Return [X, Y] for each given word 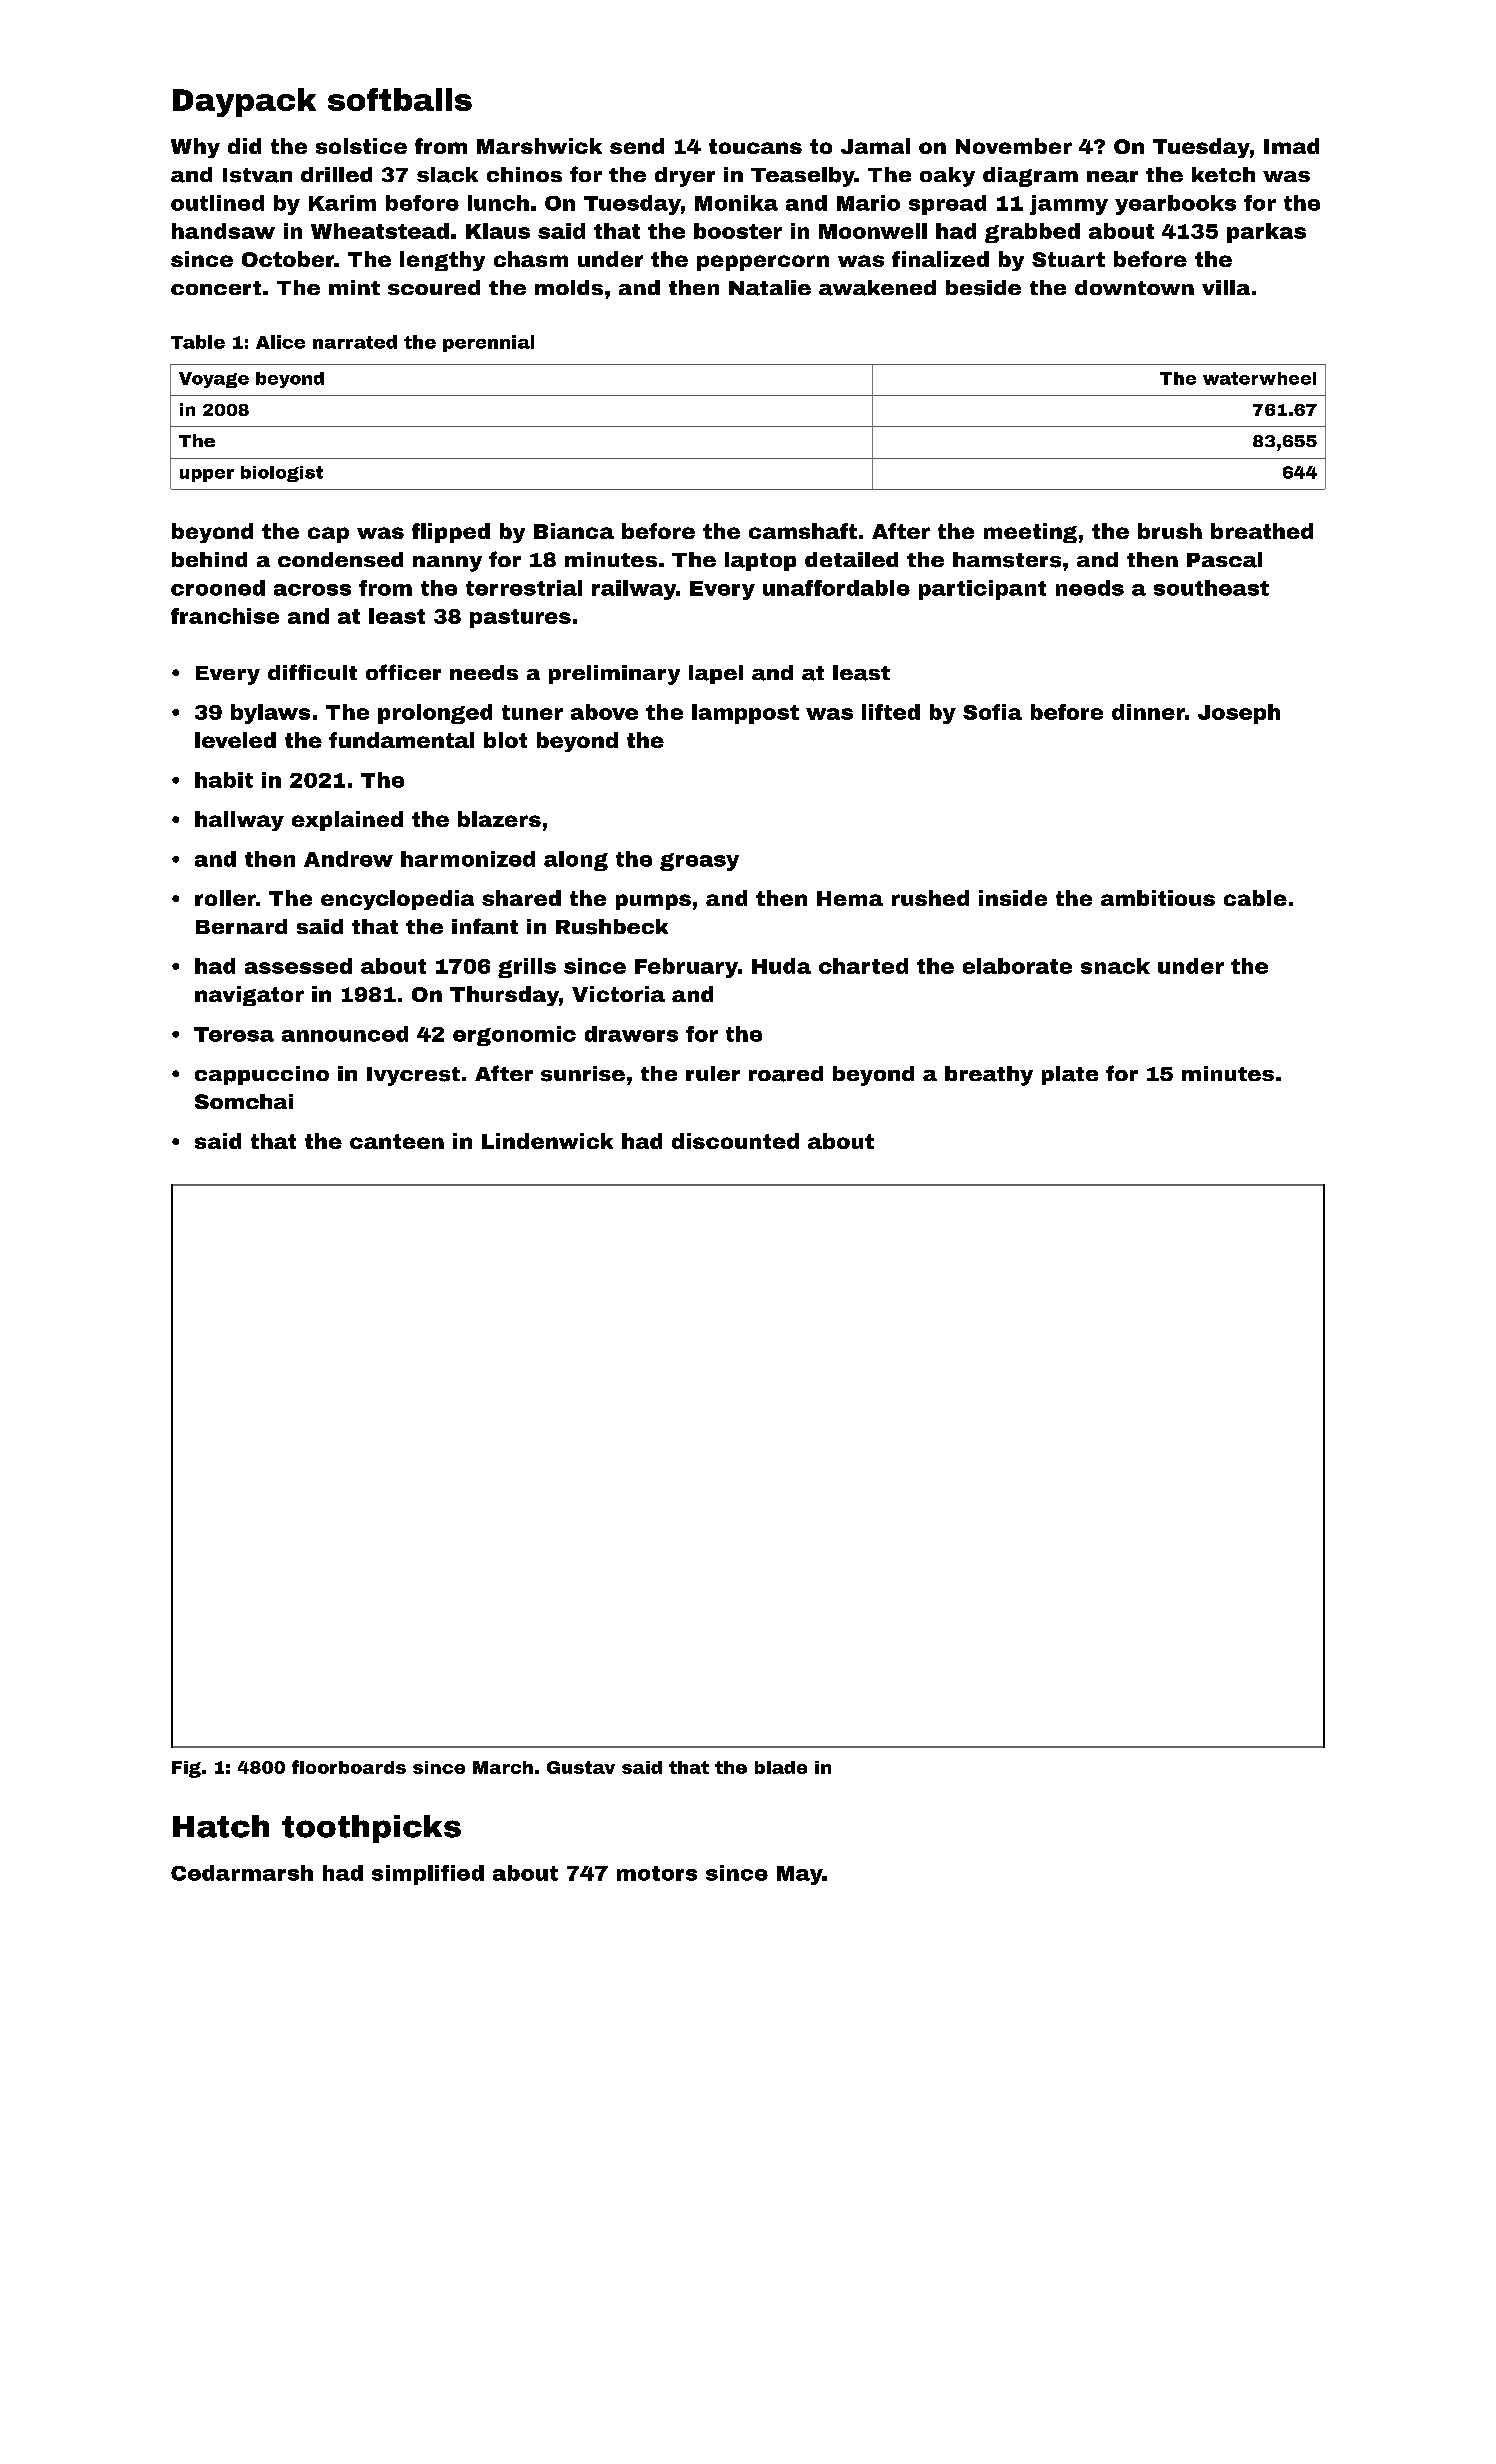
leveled [235, 740]
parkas [1266, 233]
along [576, 861]
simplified [428, 1875]
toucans [755, 146]
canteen [397, 1141]
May [800, 1875]
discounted [735, 1141]
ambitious [1158, 898]
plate [1070, 1075]
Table [198, 342]
